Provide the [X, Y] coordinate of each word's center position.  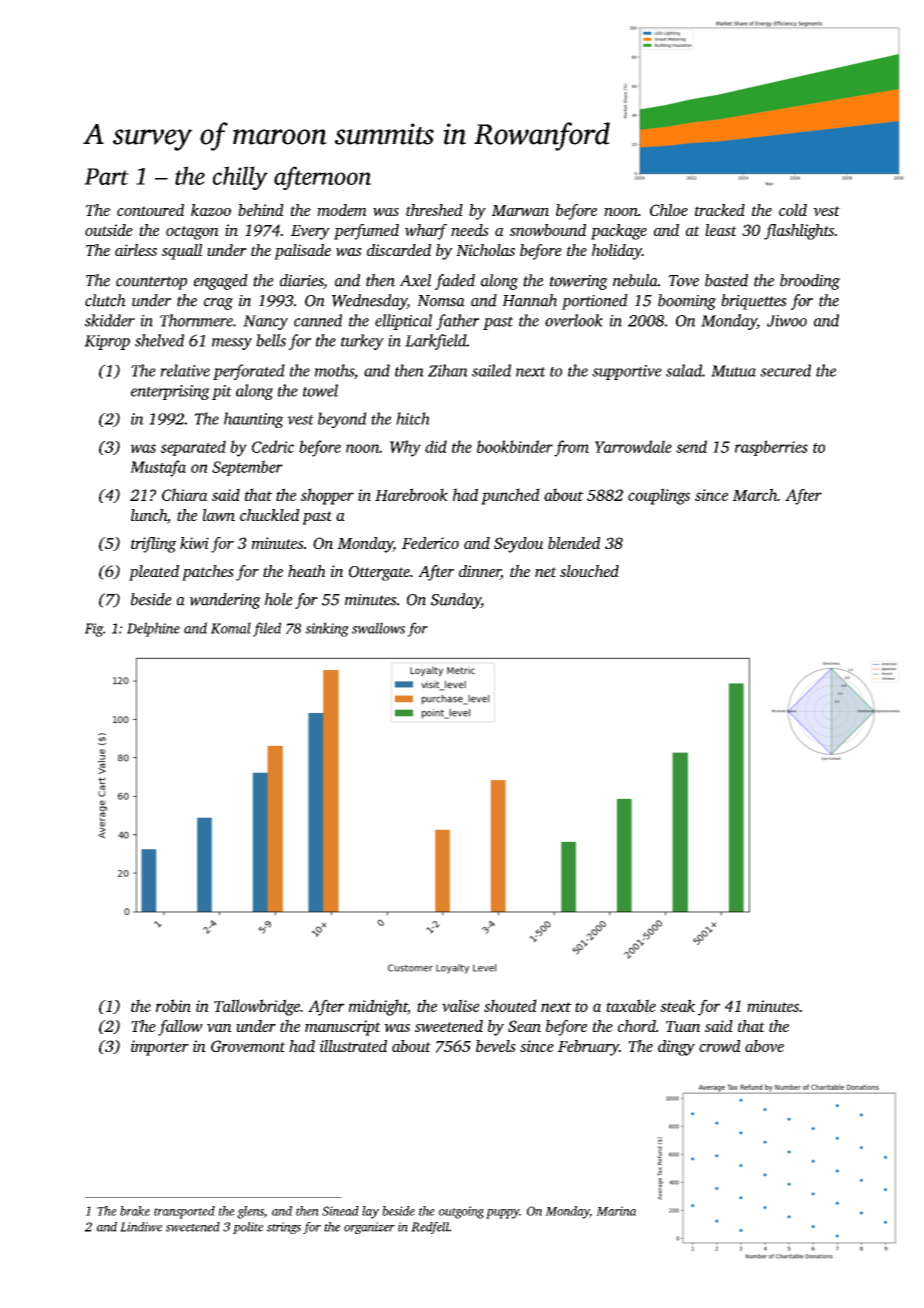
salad [684, 370]
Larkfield [436, 342]
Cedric [273, 446]
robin [173, 1005]
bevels [496, 1046]
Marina [616, 1211]
